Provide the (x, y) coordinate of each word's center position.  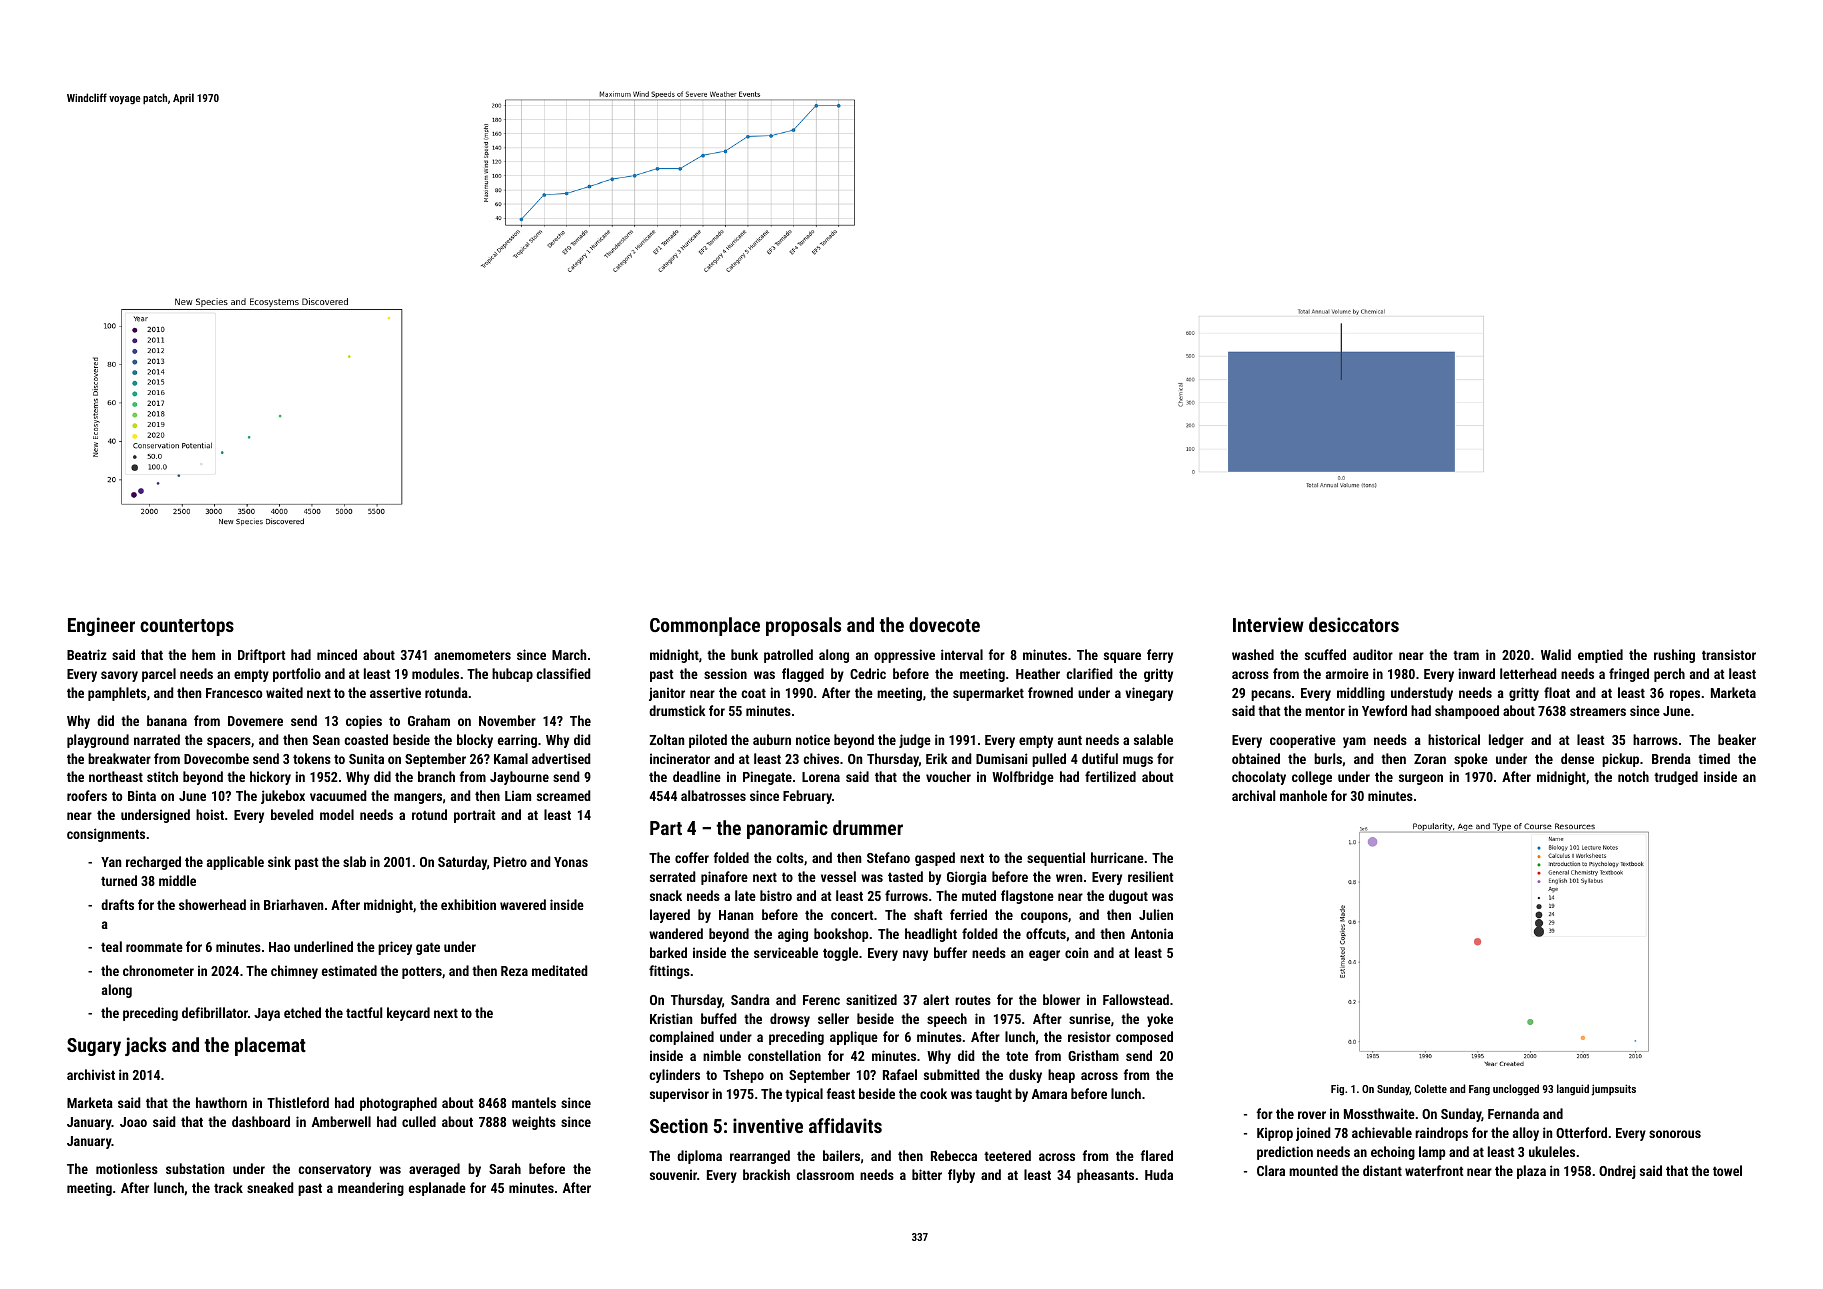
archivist (91, 1074)
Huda (1159, 1174)
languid (1573, 1090)
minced (337, 654)
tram (1466, 655)
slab (354, 861)
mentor (1325, 711)
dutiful (1100, 758)
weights (534, 1123)
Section (679, 1125)
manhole (1303, 795)
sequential (1056, 859)
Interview (1268, 624)
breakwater (119, 758)
